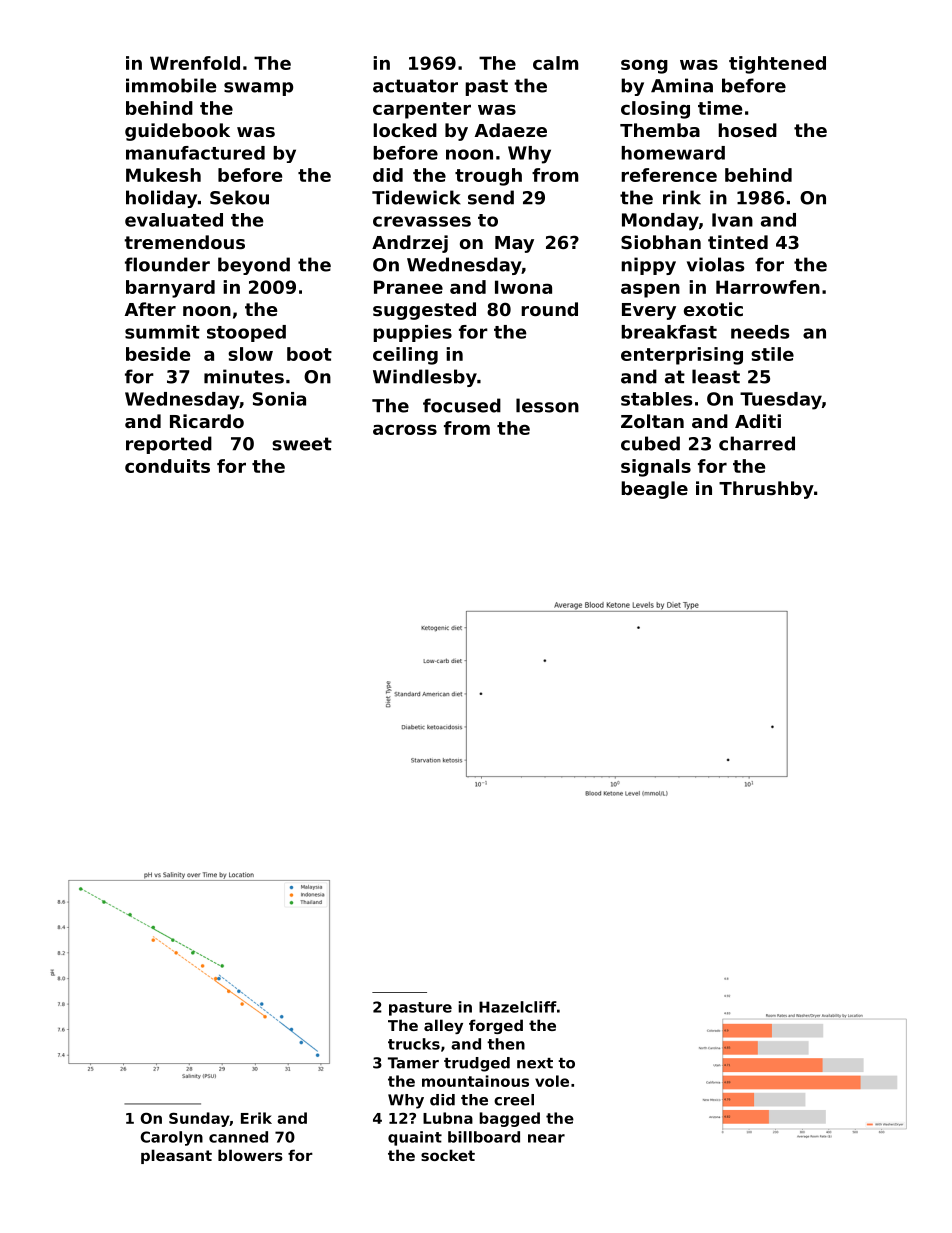 This screenshot has width=952, height=1233. What do you see at coordinates (644, 66) in the screenshot?
I see `song` at bounding box center [644, 66].
